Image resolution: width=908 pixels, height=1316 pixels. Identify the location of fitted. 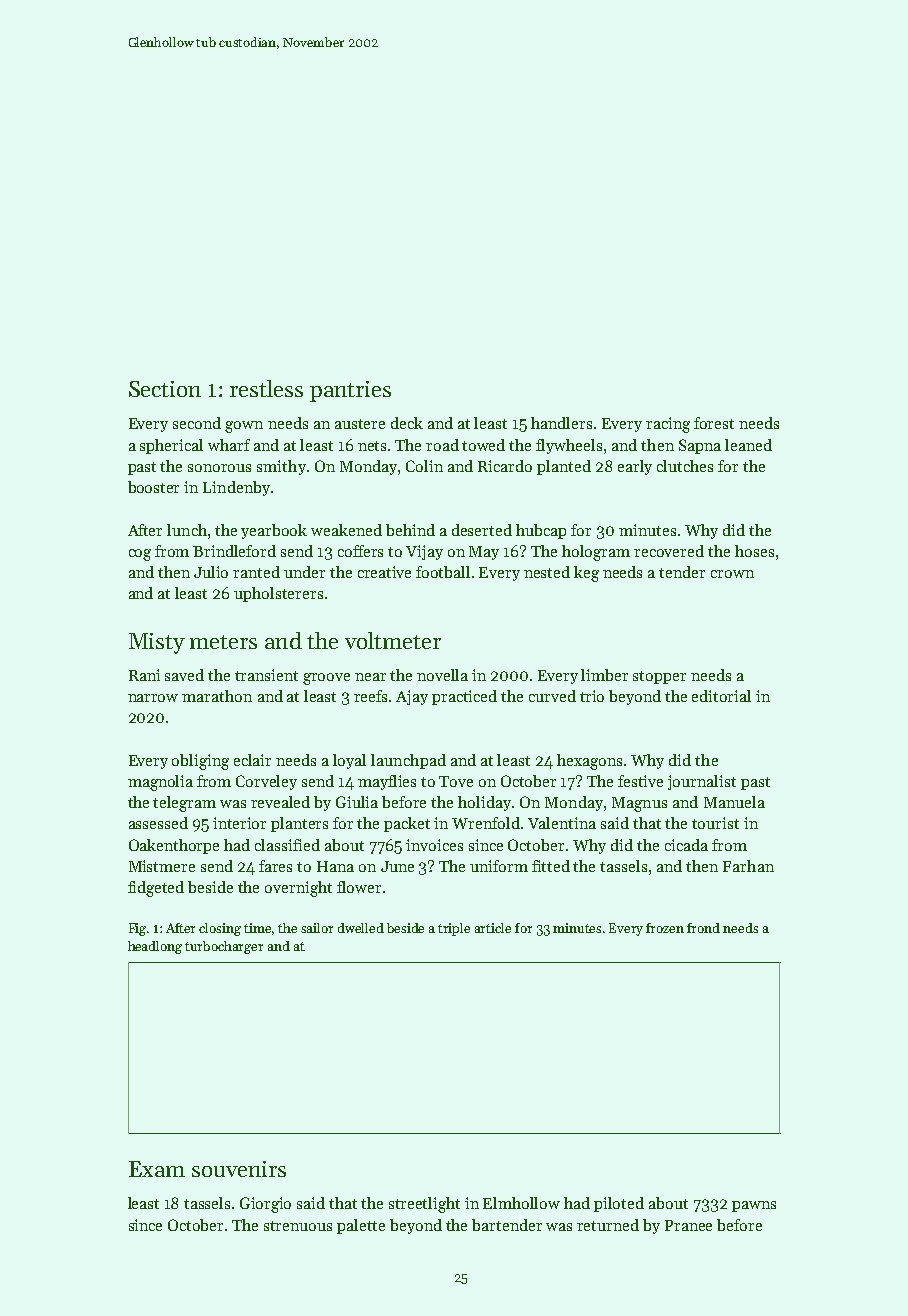
(551, 866).
